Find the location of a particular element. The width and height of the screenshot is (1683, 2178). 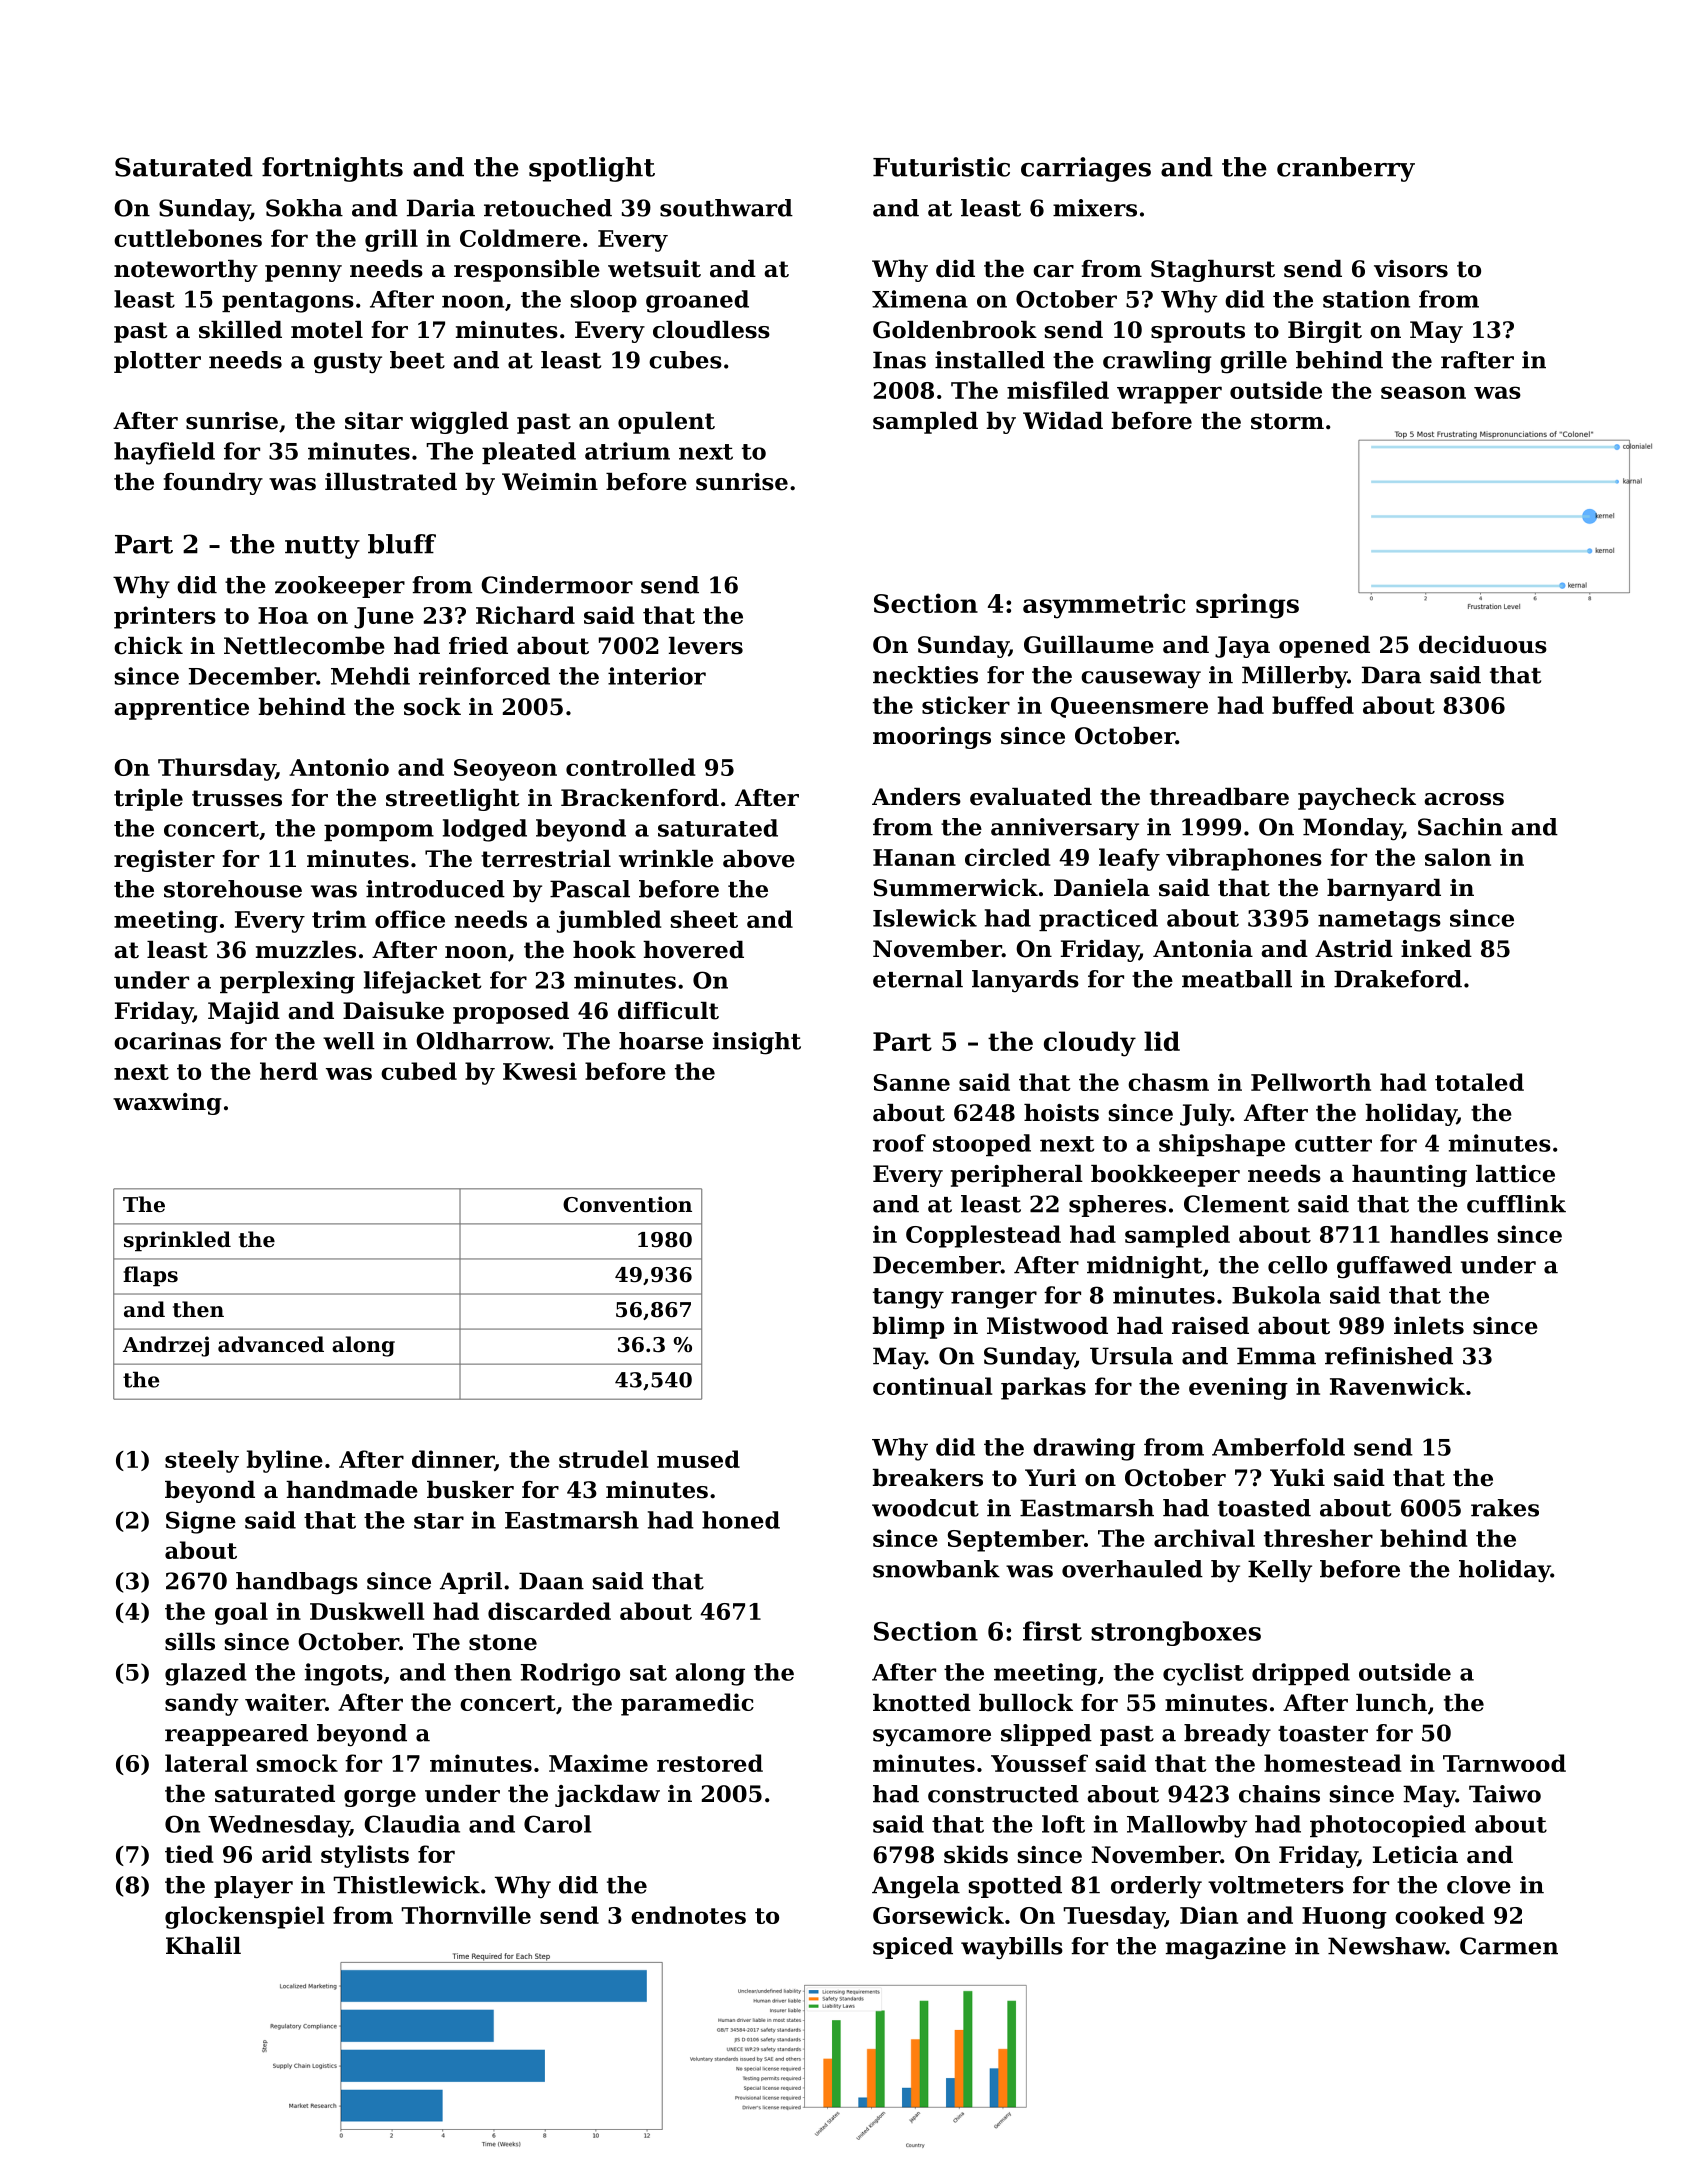

waybills is located at coordinates (1012, 1948).
